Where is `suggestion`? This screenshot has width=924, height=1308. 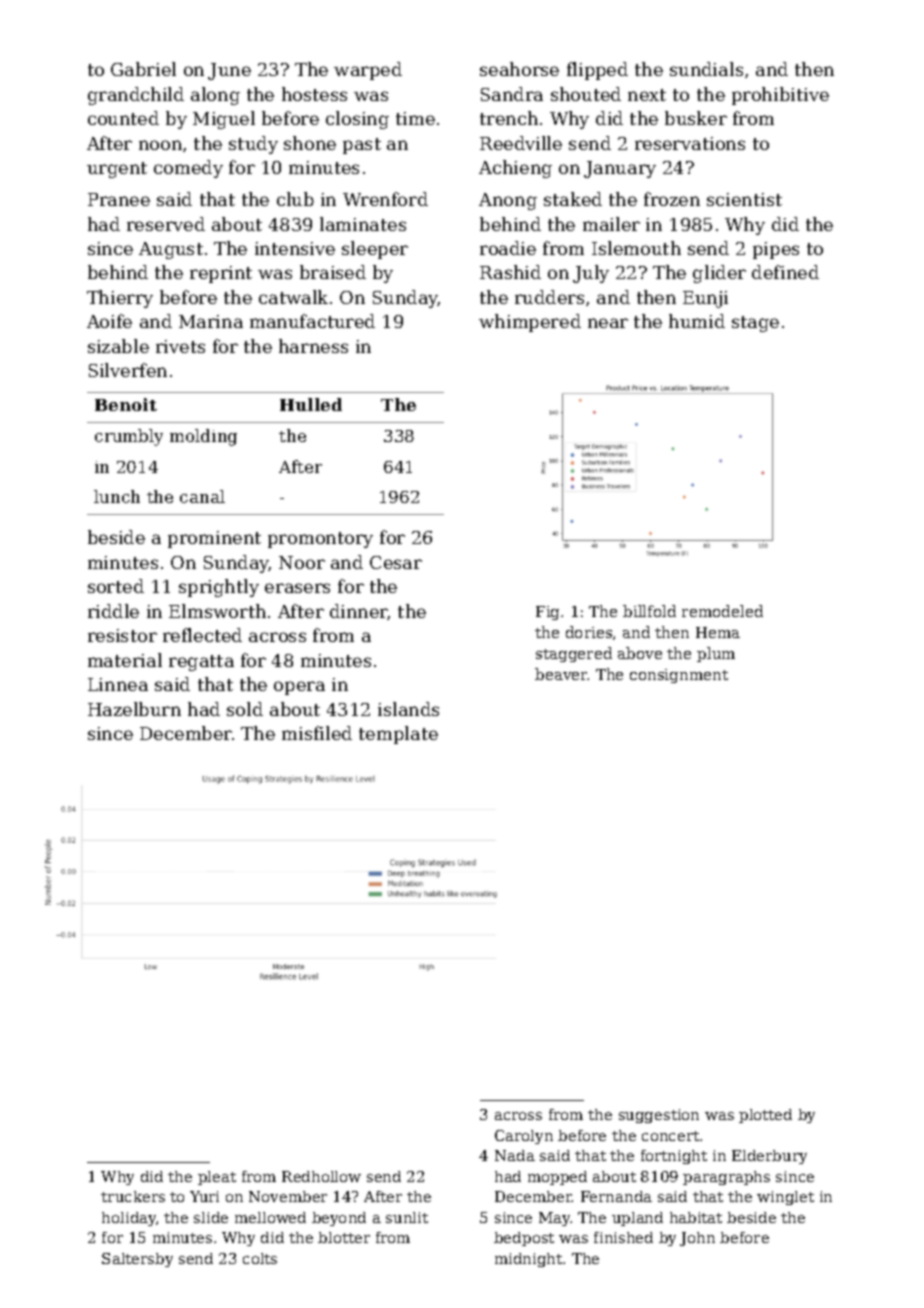
suggestion is located at coordinates (659, 1116).
